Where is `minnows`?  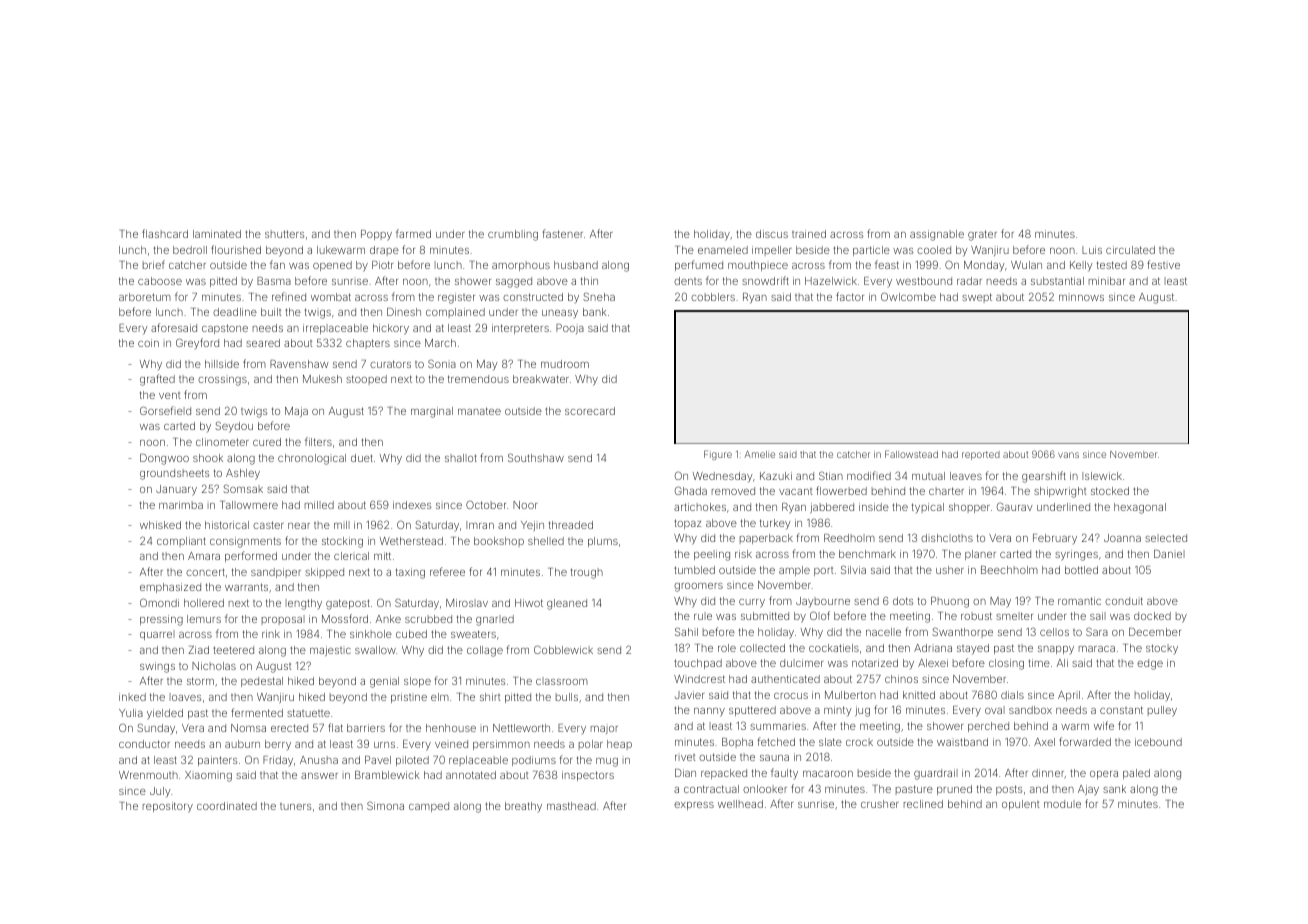
minnows is located at coordinates (1081, 298).
